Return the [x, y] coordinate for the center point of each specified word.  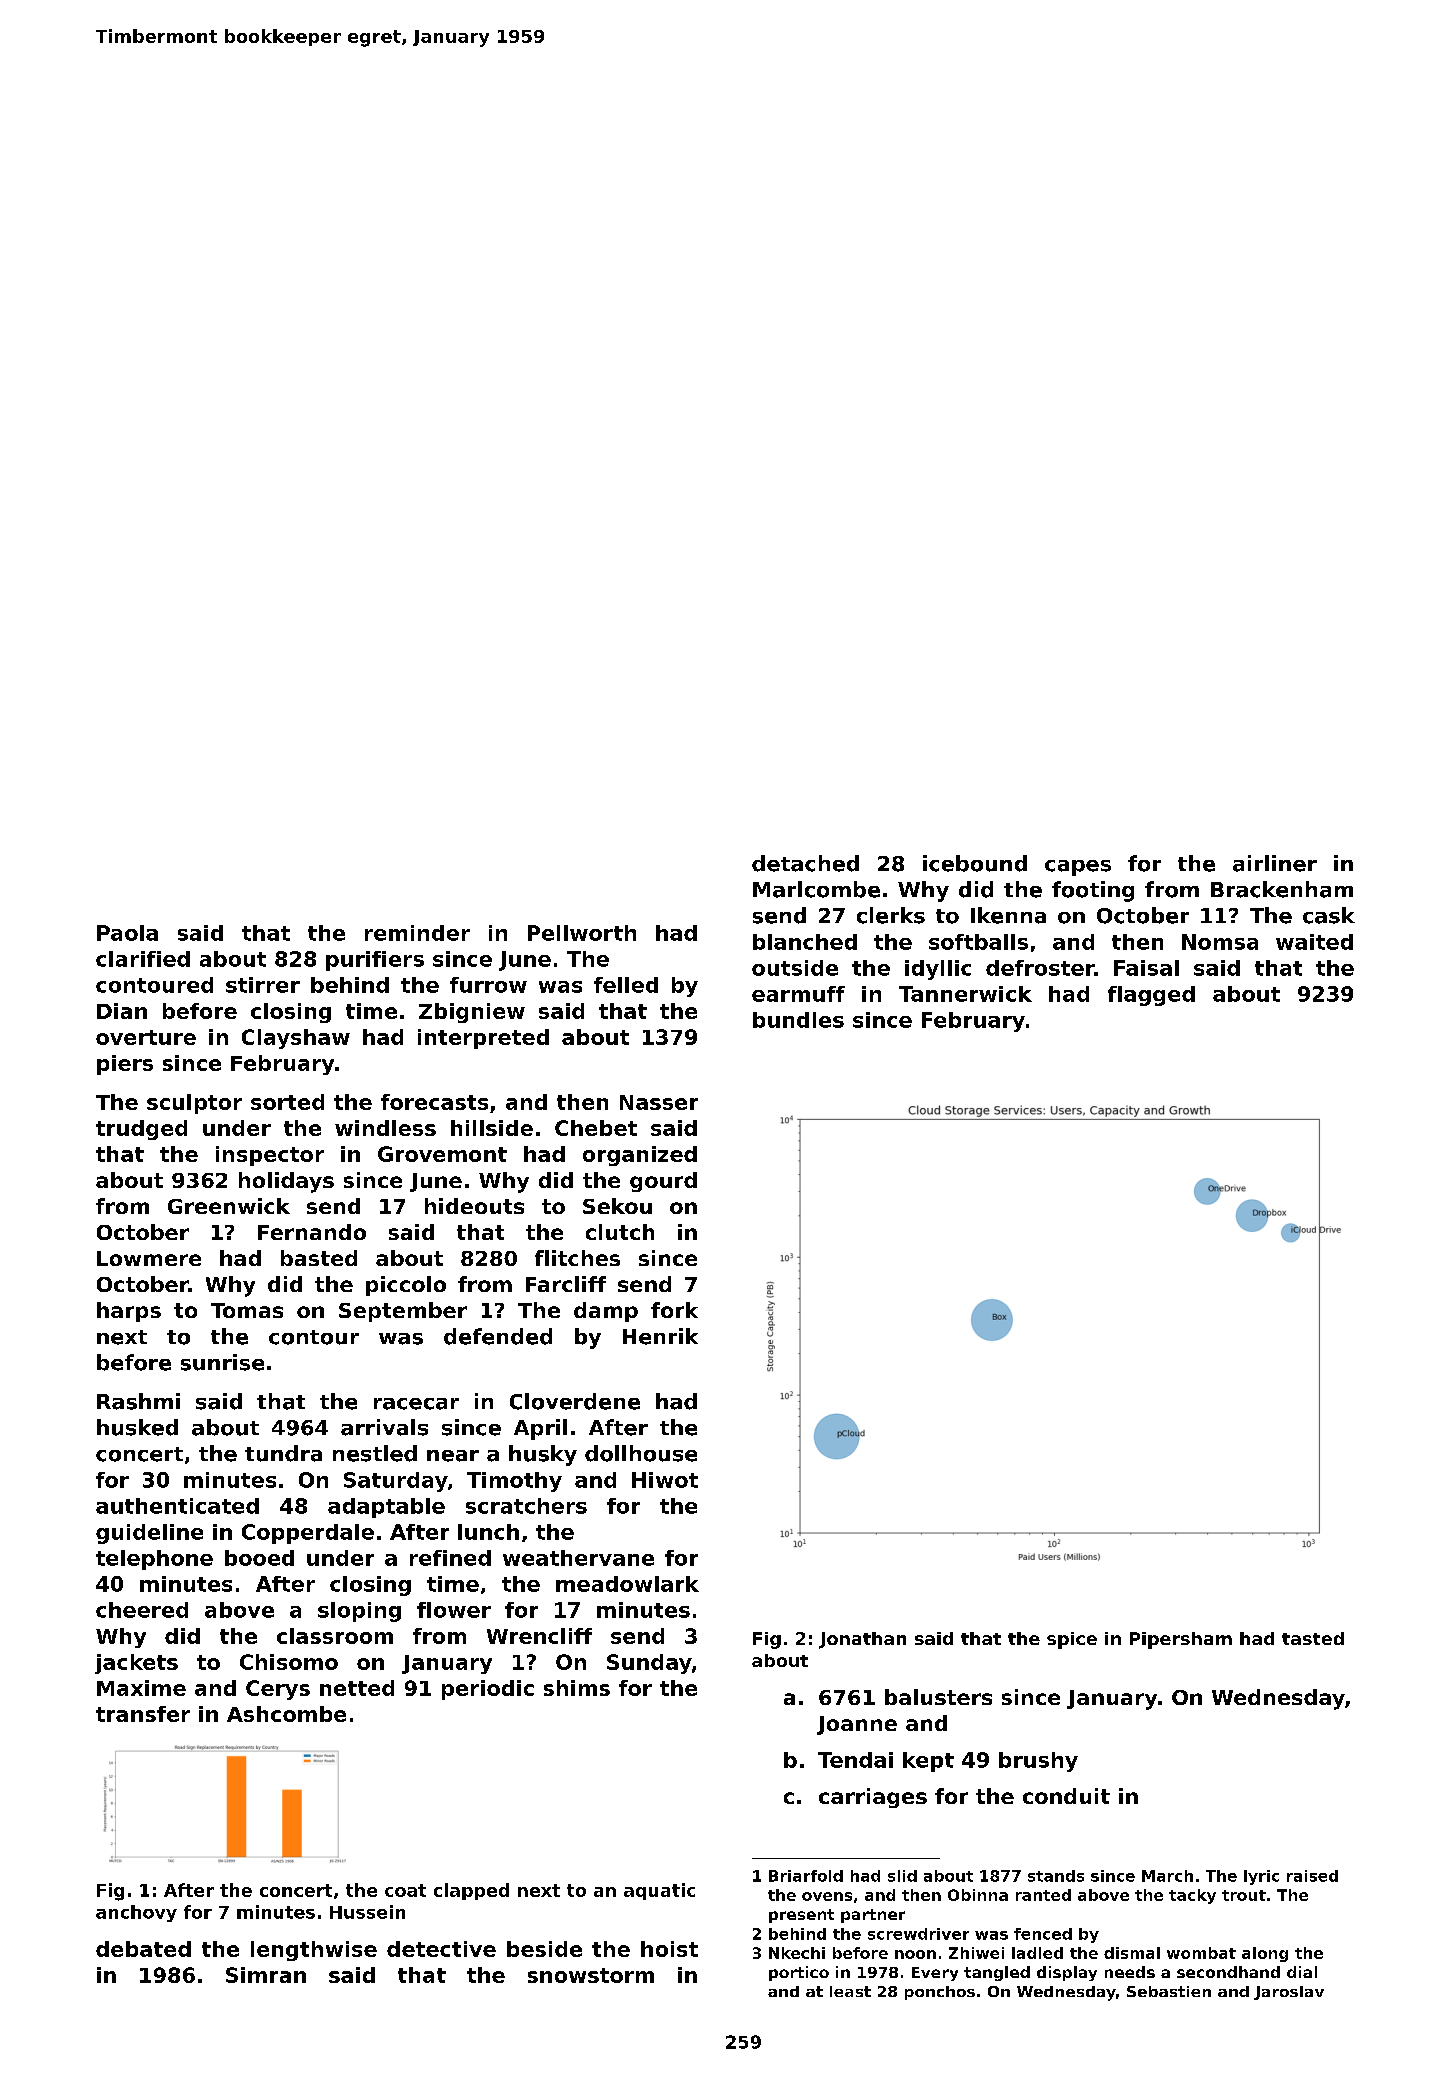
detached [805, 863]
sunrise [222, 1362]
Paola [127, 933]
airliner [1275, 863]
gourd [663, 1182]
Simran [266, 1975]
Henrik [660, 1336]
